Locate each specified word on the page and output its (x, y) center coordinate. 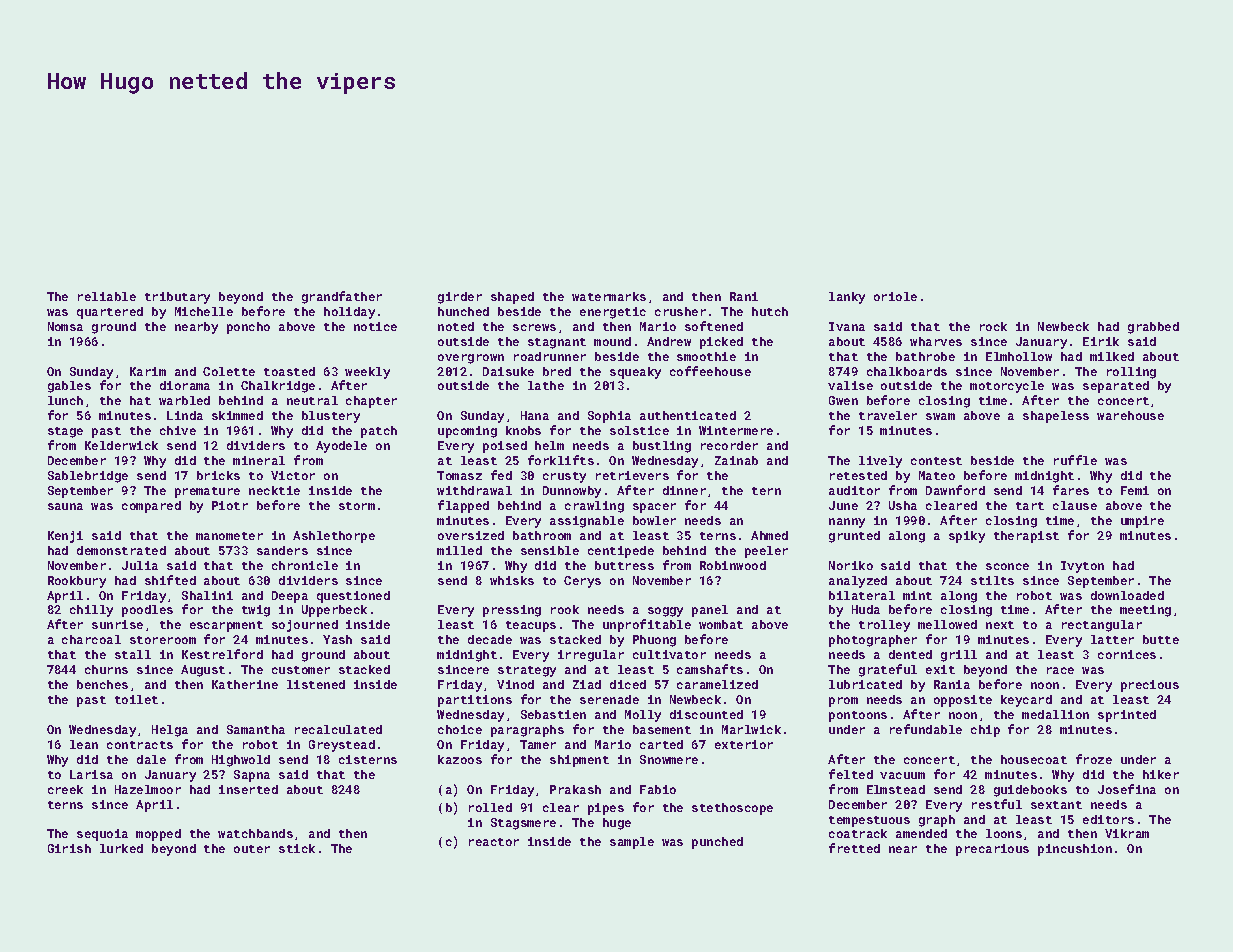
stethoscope (732, 809)
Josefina (1127, 789)
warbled (184, 400)
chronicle (305, 565)
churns (106, 669)
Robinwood (733, 565)
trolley (884, 626)
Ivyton (1082, 567)
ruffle (1075, 460)
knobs (523, 430)
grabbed (1153, 328)
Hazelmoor (148, 789)
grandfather (342, 297)
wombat (721, 624)
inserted (248, 789)
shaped (512, 298)
